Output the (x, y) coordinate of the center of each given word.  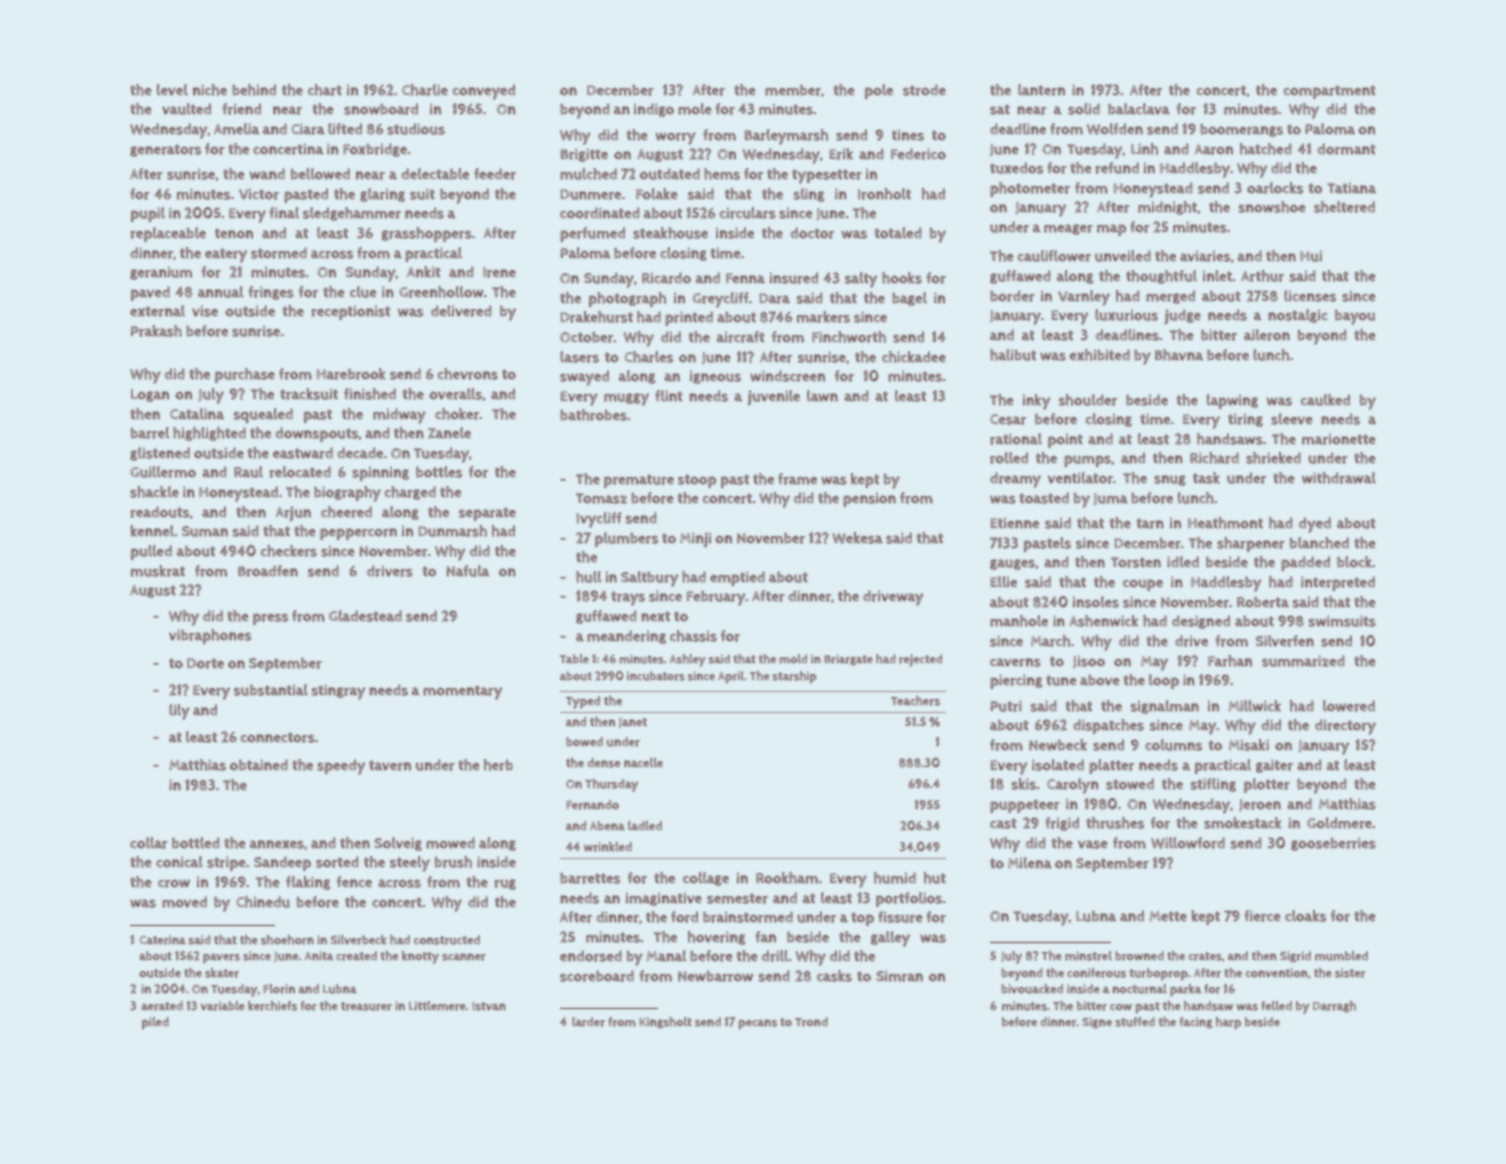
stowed (1130, 784)
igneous (715, 377)
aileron (1267, 335)
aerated (162, 1006)
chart (325, 90)
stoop (697, 481)
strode (924, 90)
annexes (277, 844)
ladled (645, 826)
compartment (1330, 92)
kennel (152, 531)
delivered (461, 311)
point (1065, 440)
